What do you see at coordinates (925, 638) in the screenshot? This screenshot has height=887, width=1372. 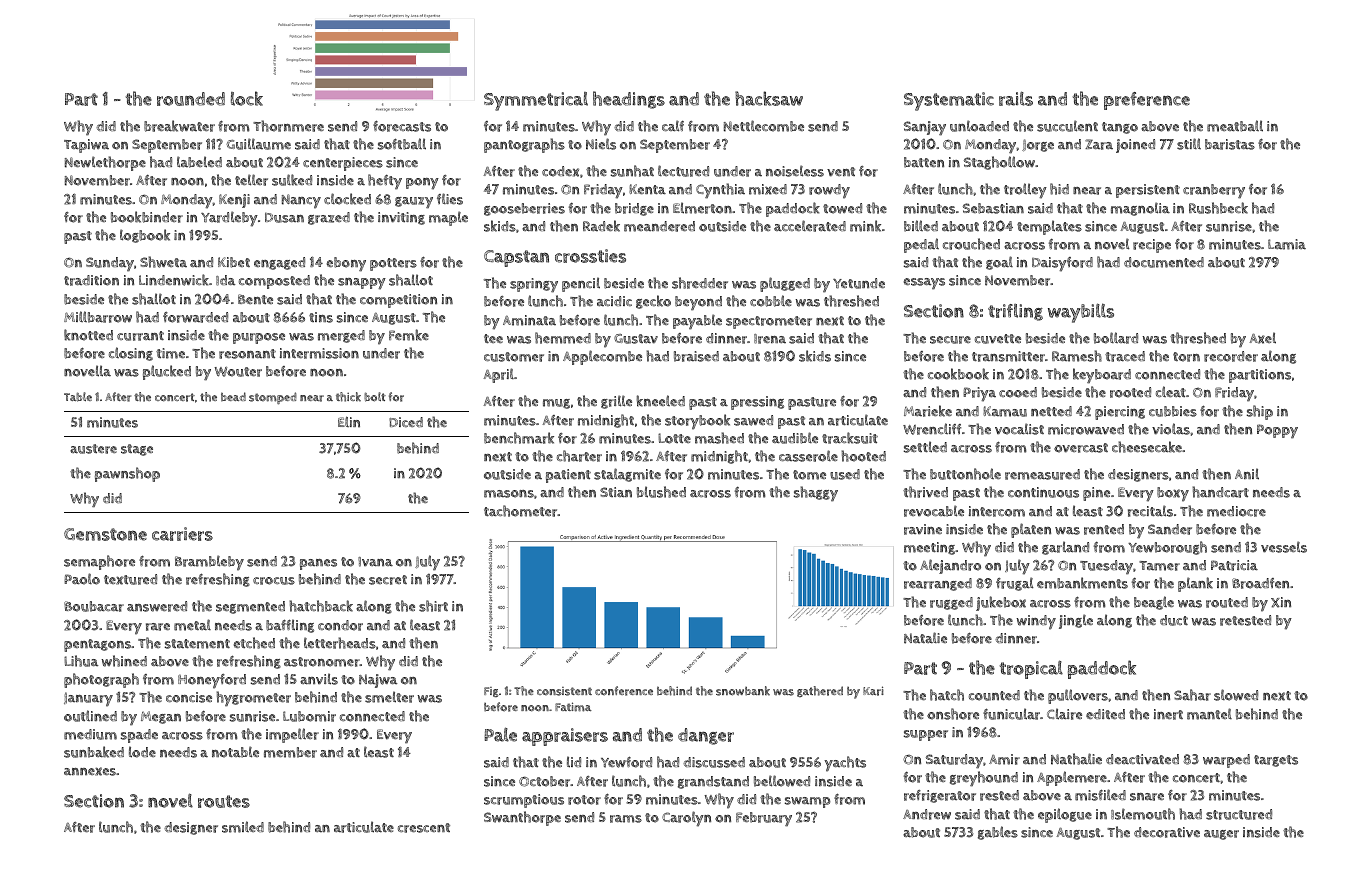 I see `Natalie` at bounding box center [925, 638].
